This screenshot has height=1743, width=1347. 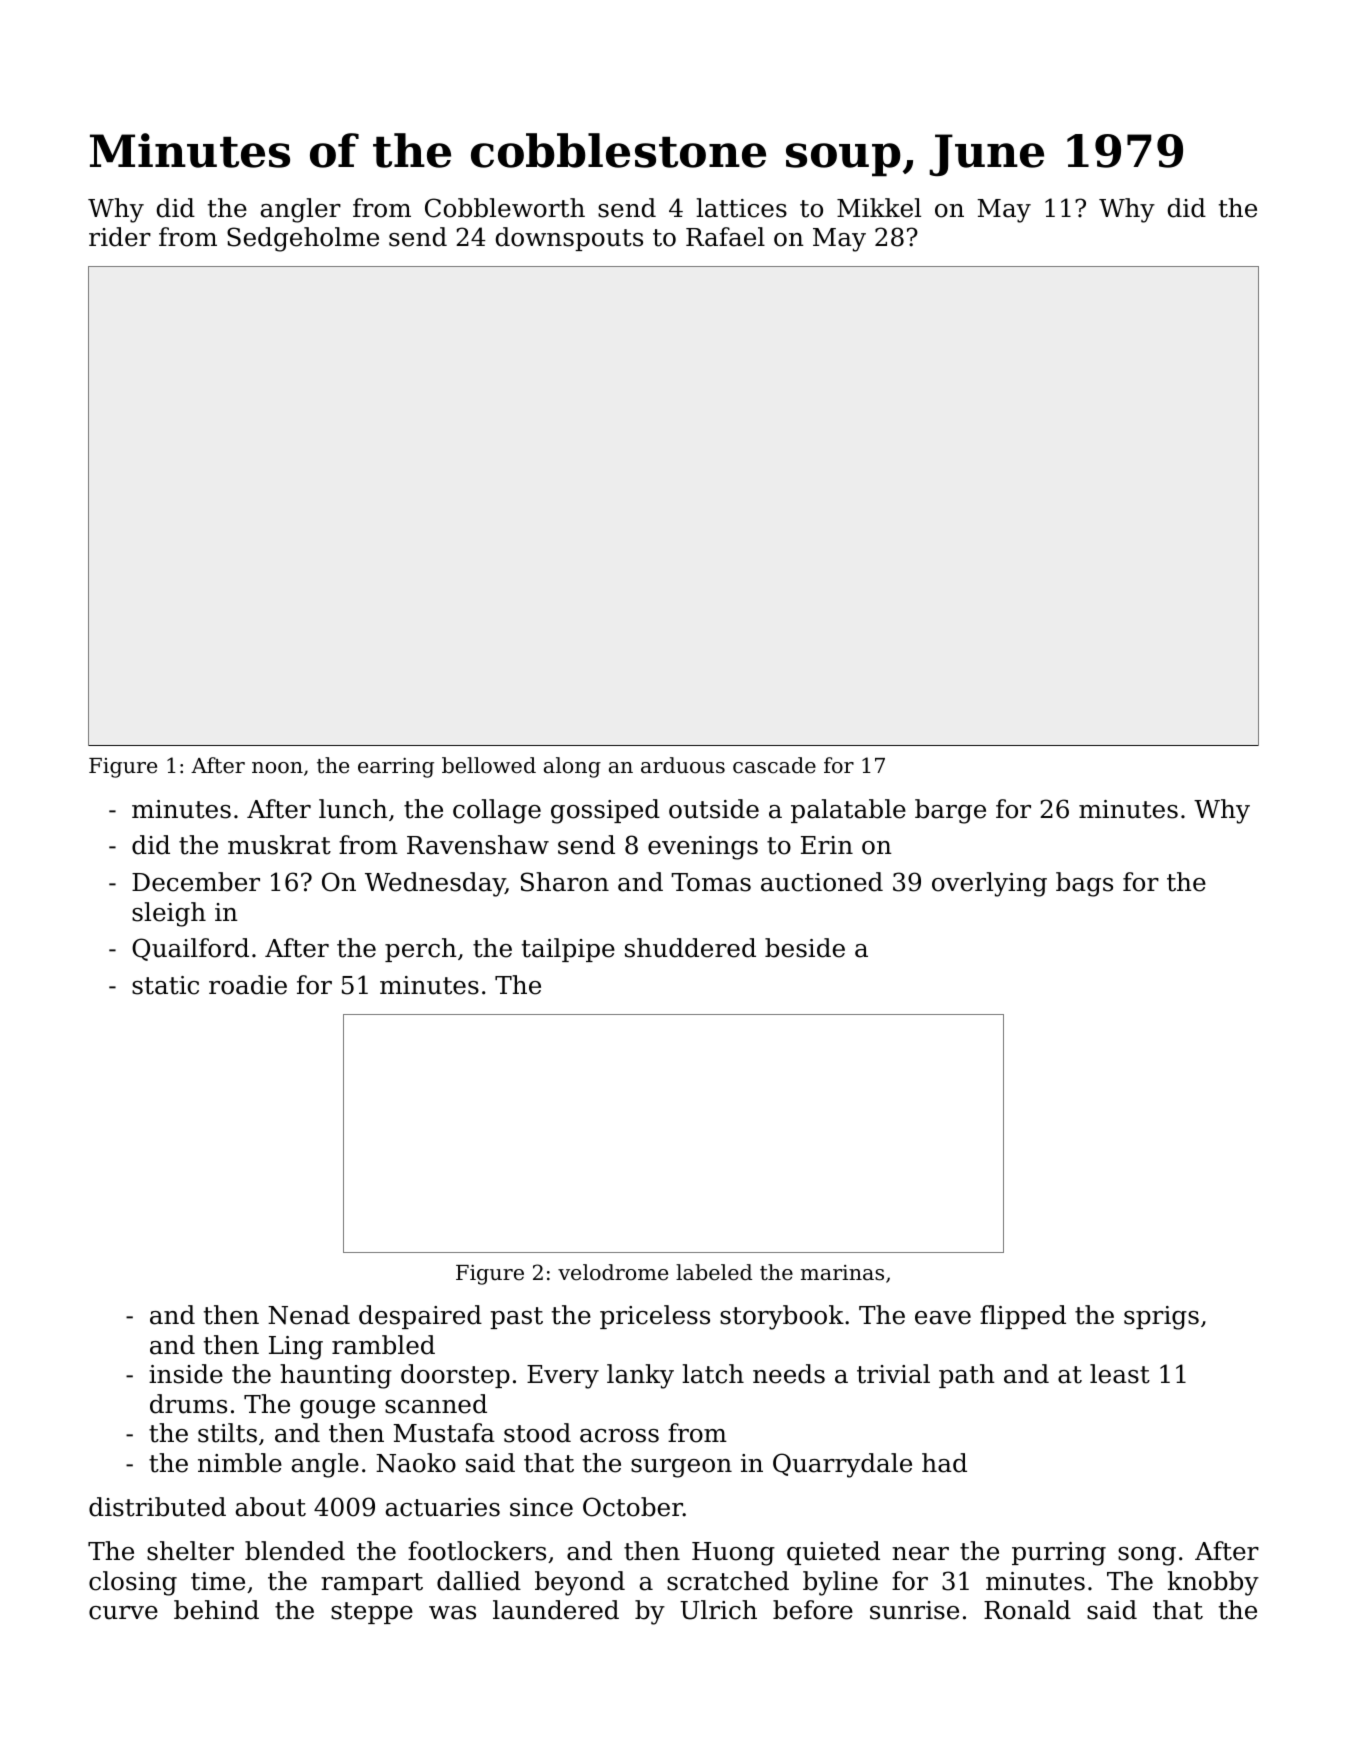 What do you see at coordinates (879, 208) in the screenshot?
I see `Mikkel` at bounding box center [879, 208].
